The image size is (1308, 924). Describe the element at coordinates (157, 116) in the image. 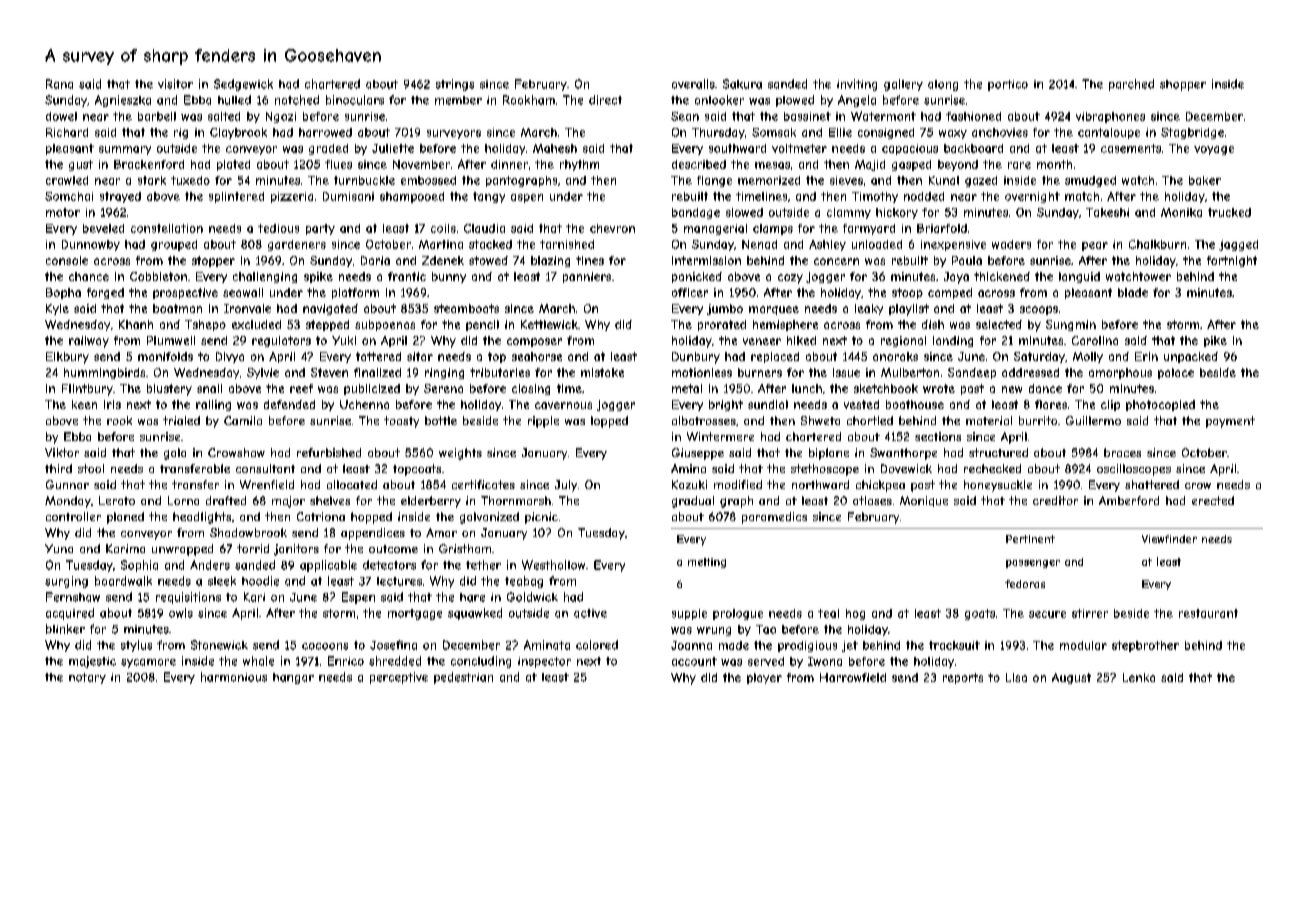

I see `barbell` at that location.
